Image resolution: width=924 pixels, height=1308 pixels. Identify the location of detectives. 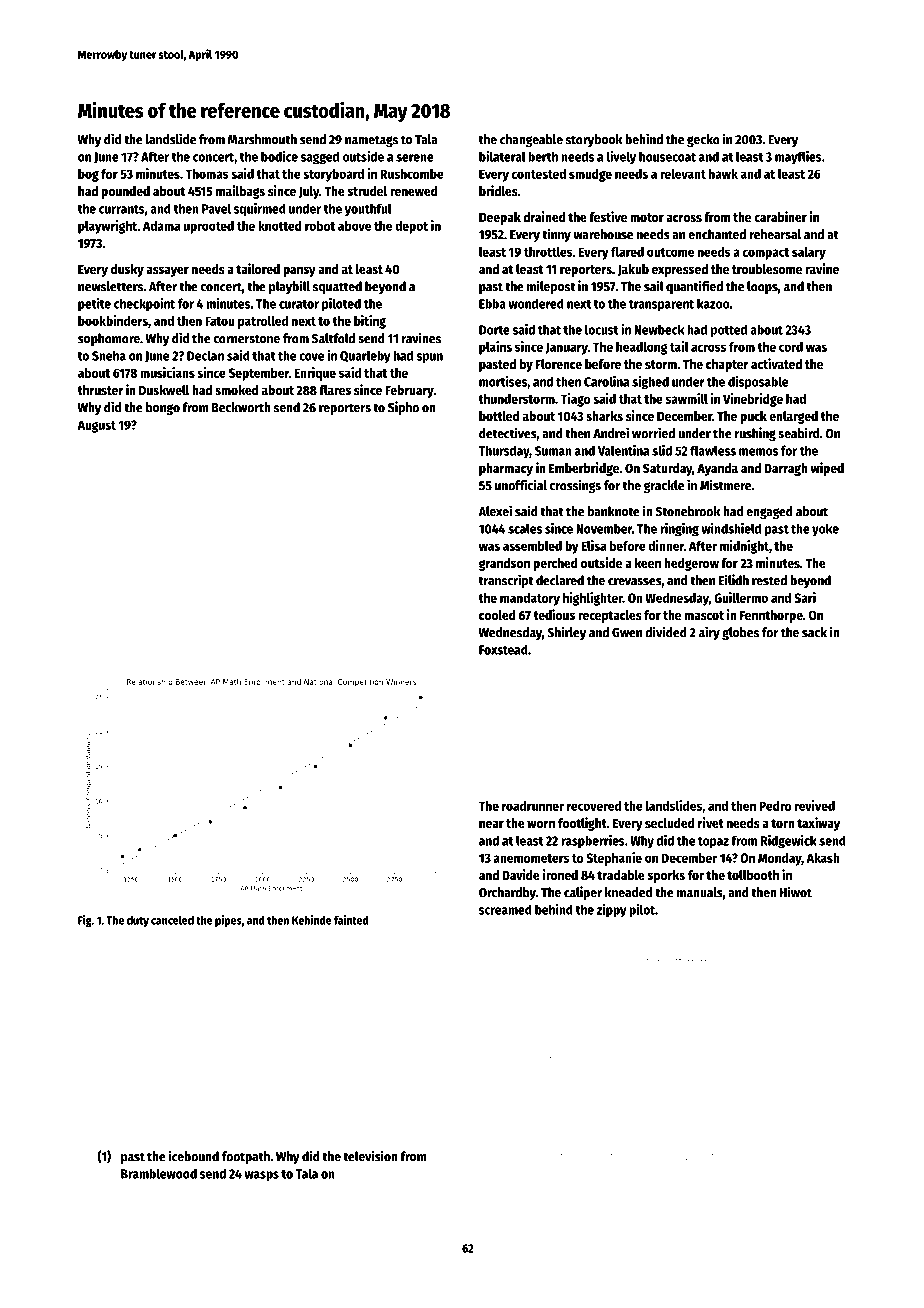
(508, 433).
